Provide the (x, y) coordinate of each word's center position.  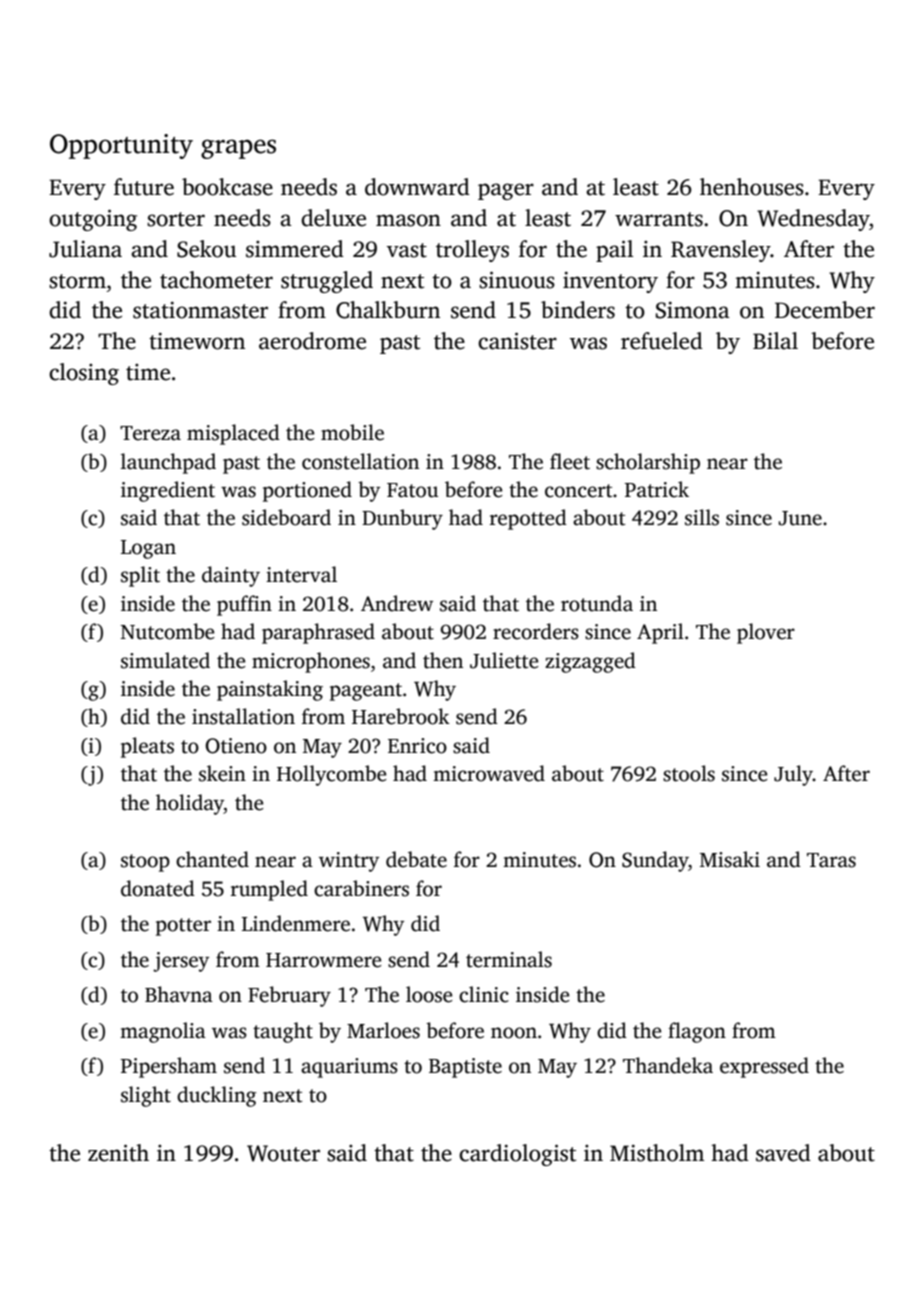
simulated (165, 660)
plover (766, 633)
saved (783, 1153)
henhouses (752, 187)
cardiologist (517, 1155)
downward (417, 187)
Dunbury (402, 519)
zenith (118, 1153)
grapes (238, 149)
